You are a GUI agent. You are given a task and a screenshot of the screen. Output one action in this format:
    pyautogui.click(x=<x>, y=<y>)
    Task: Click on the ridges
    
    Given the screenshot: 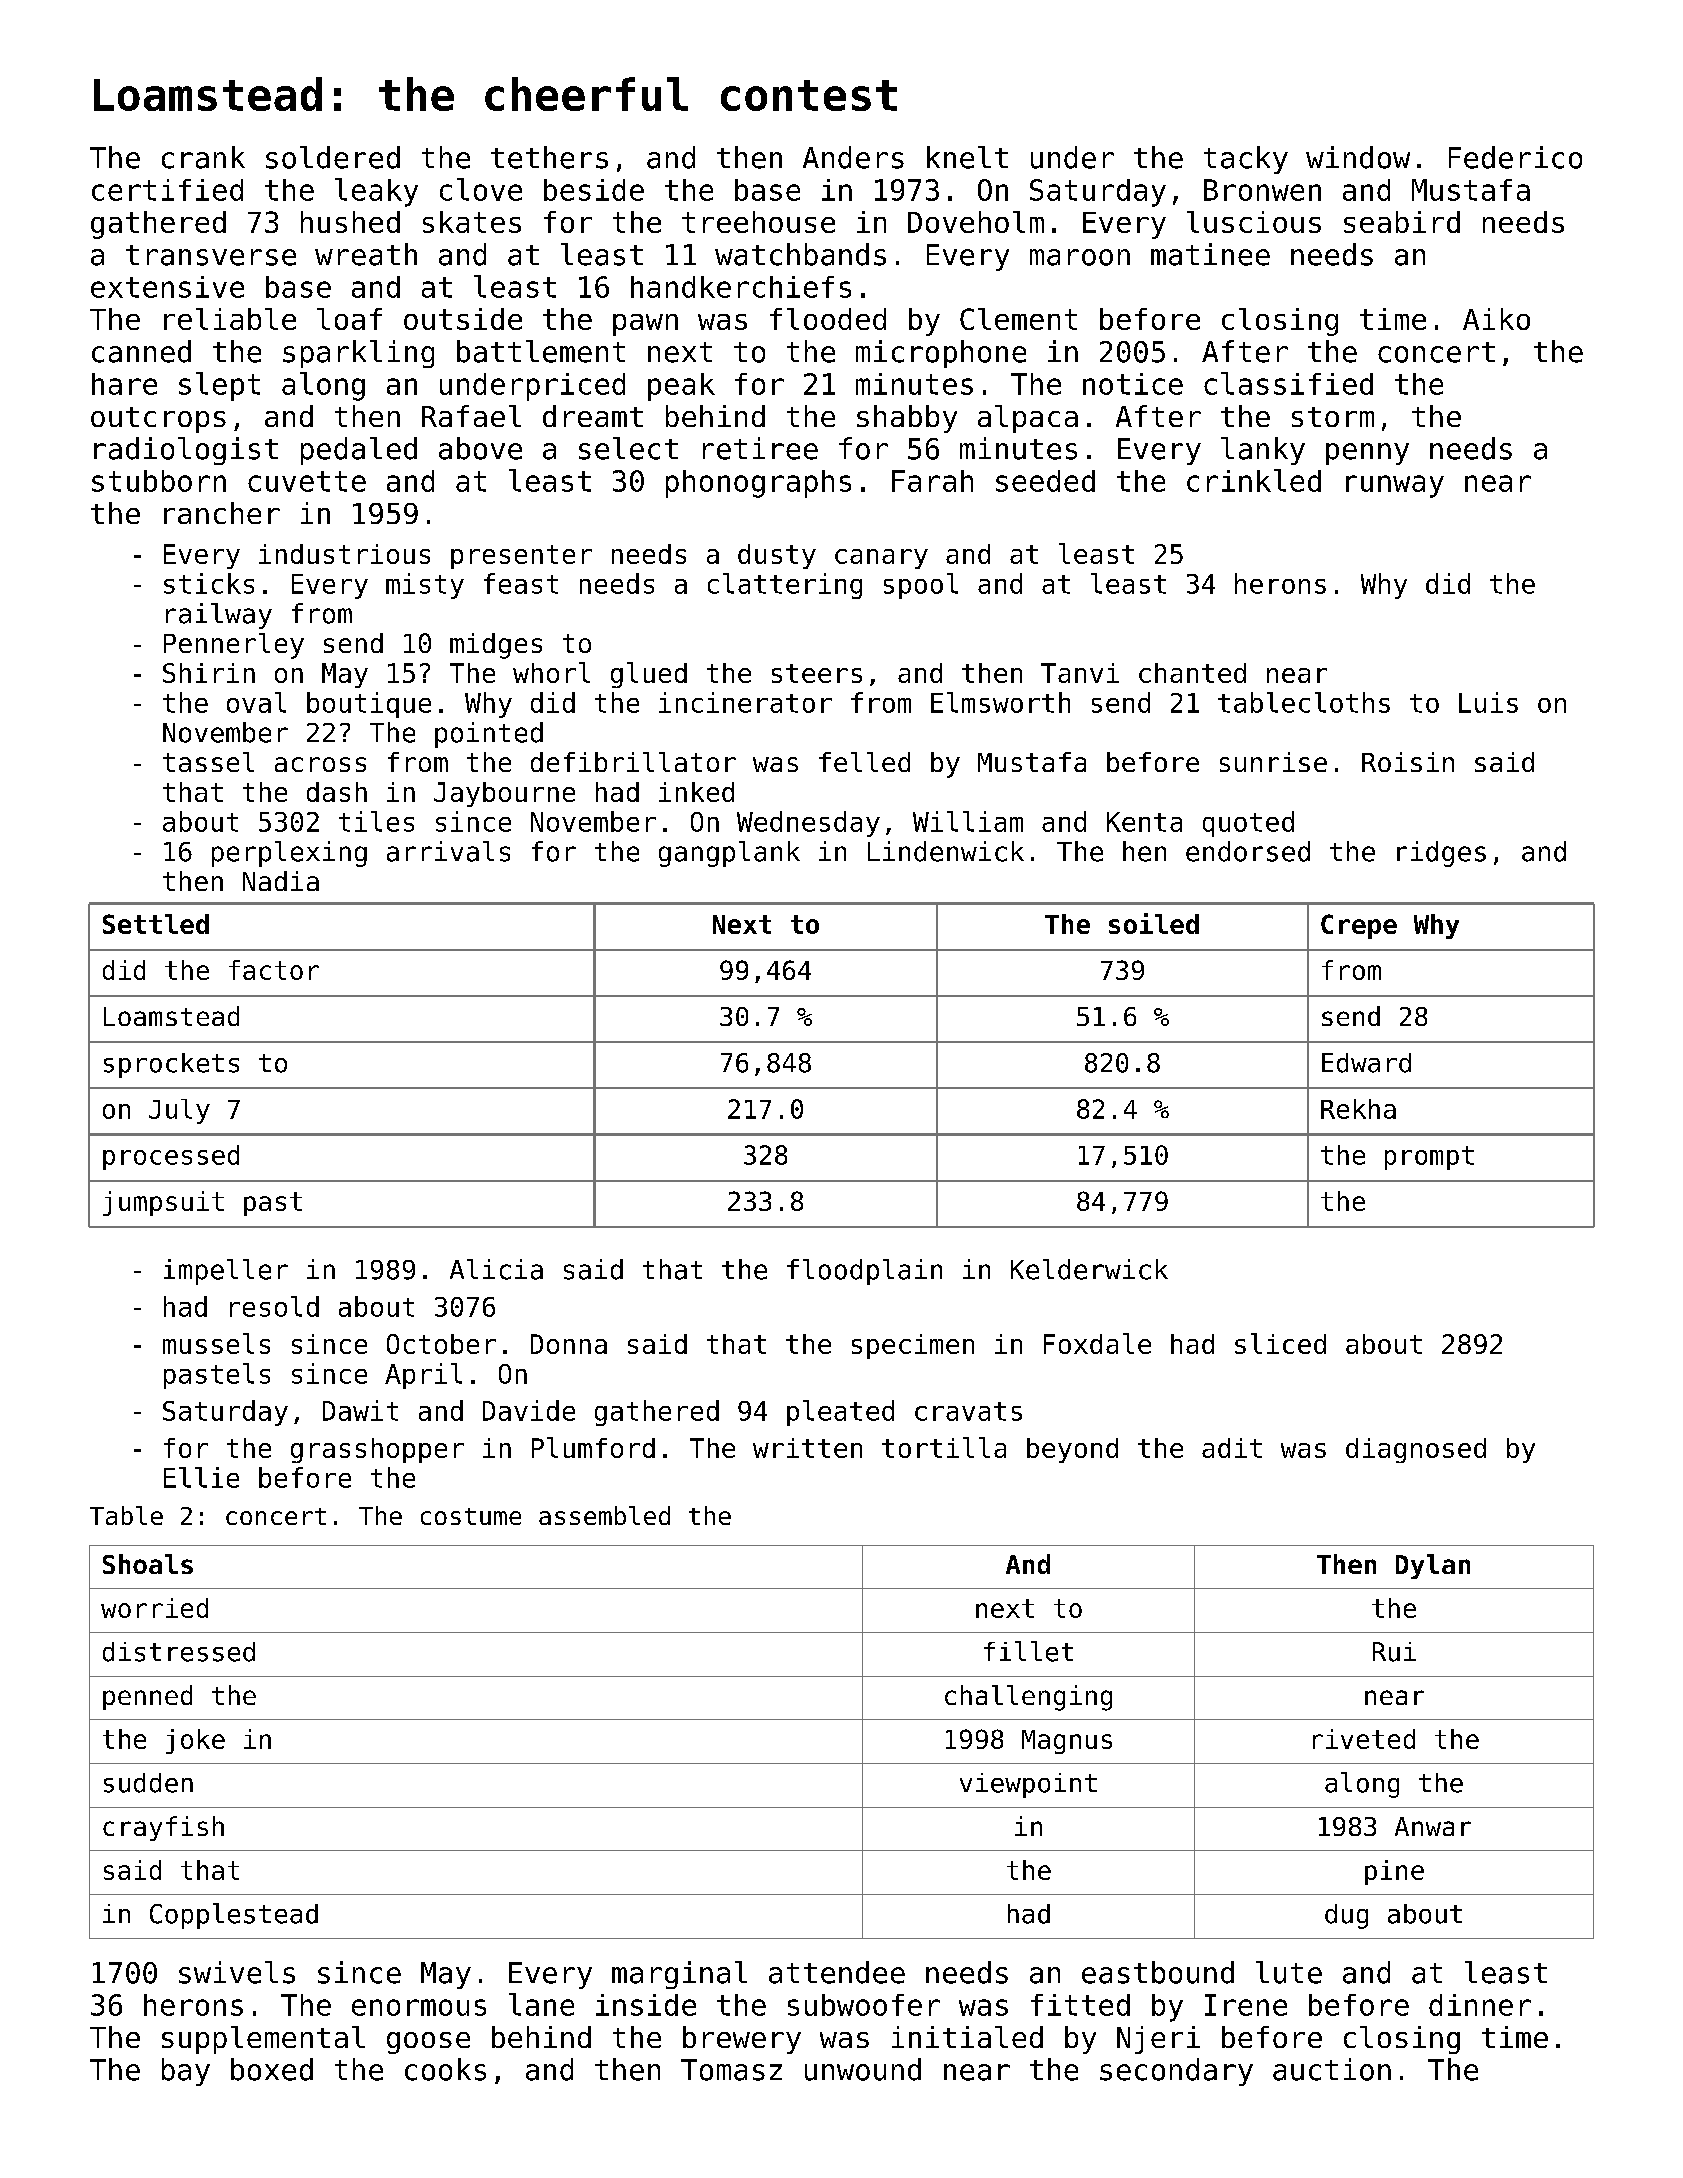 What is the action you would take?
    pyautogui.click(x=1441, y=854)
